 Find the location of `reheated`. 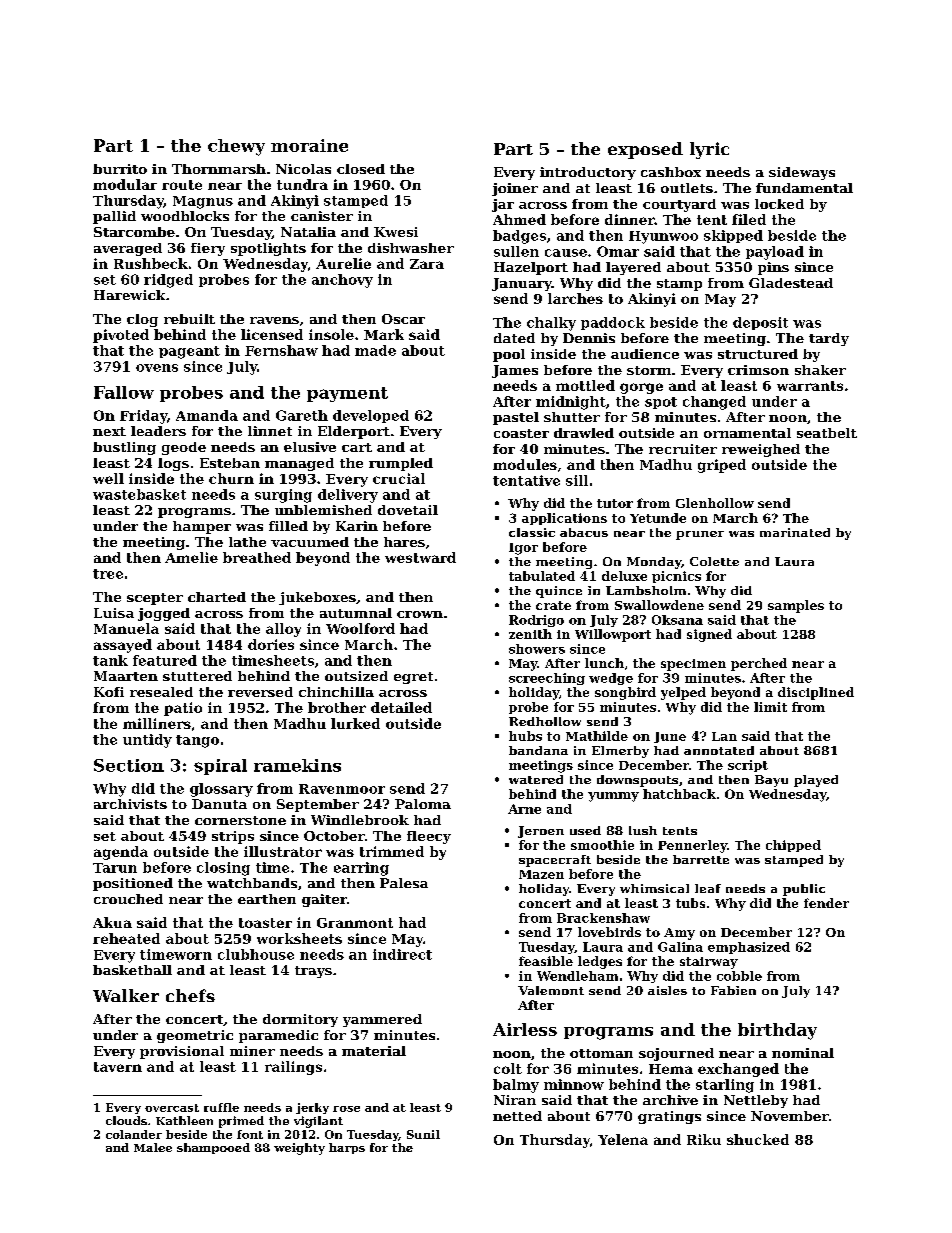

reheated is located at coordinates (126, 938).
